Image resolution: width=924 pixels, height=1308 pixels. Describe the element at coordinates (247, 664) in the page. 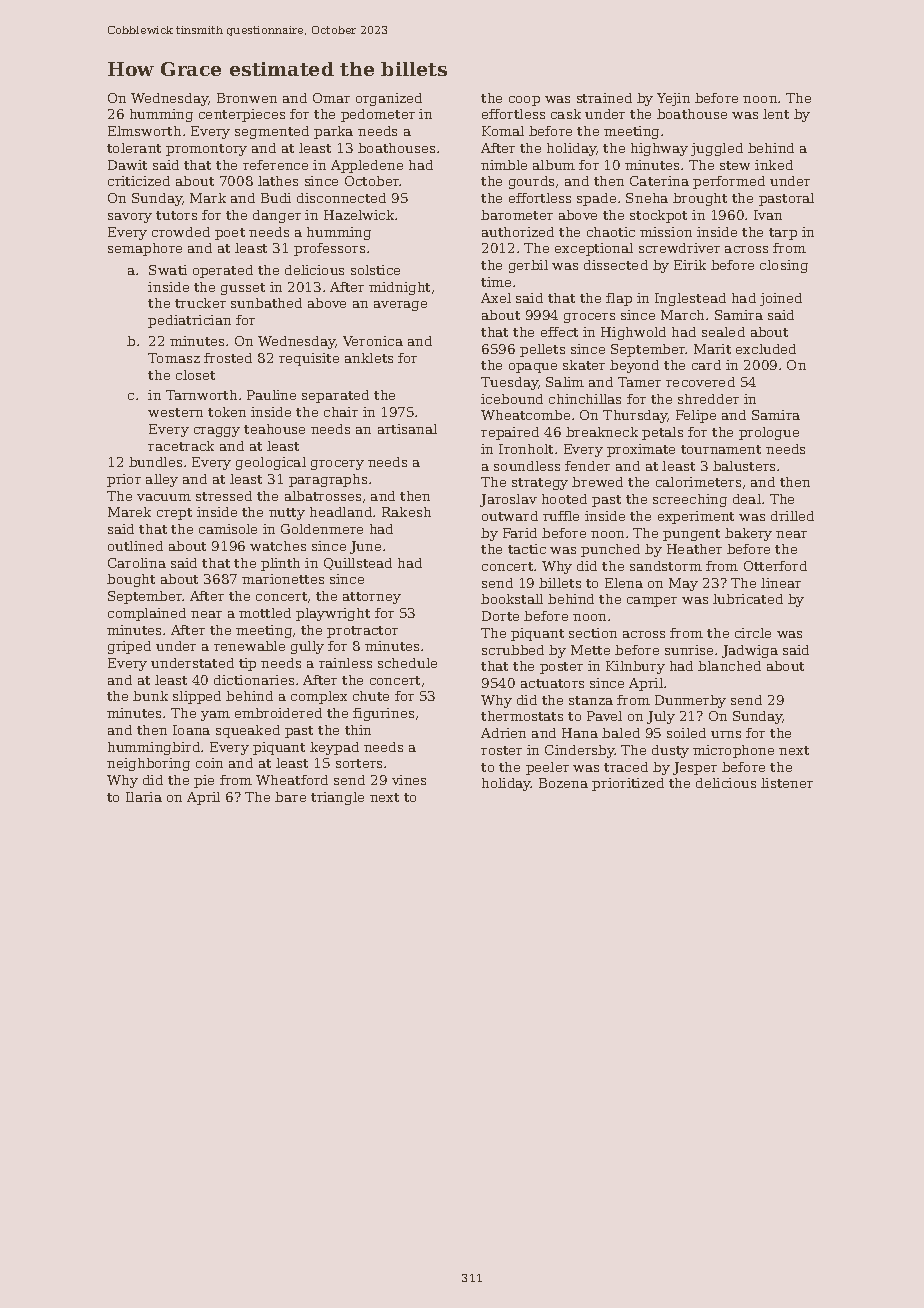

I see `tip` at that location.
